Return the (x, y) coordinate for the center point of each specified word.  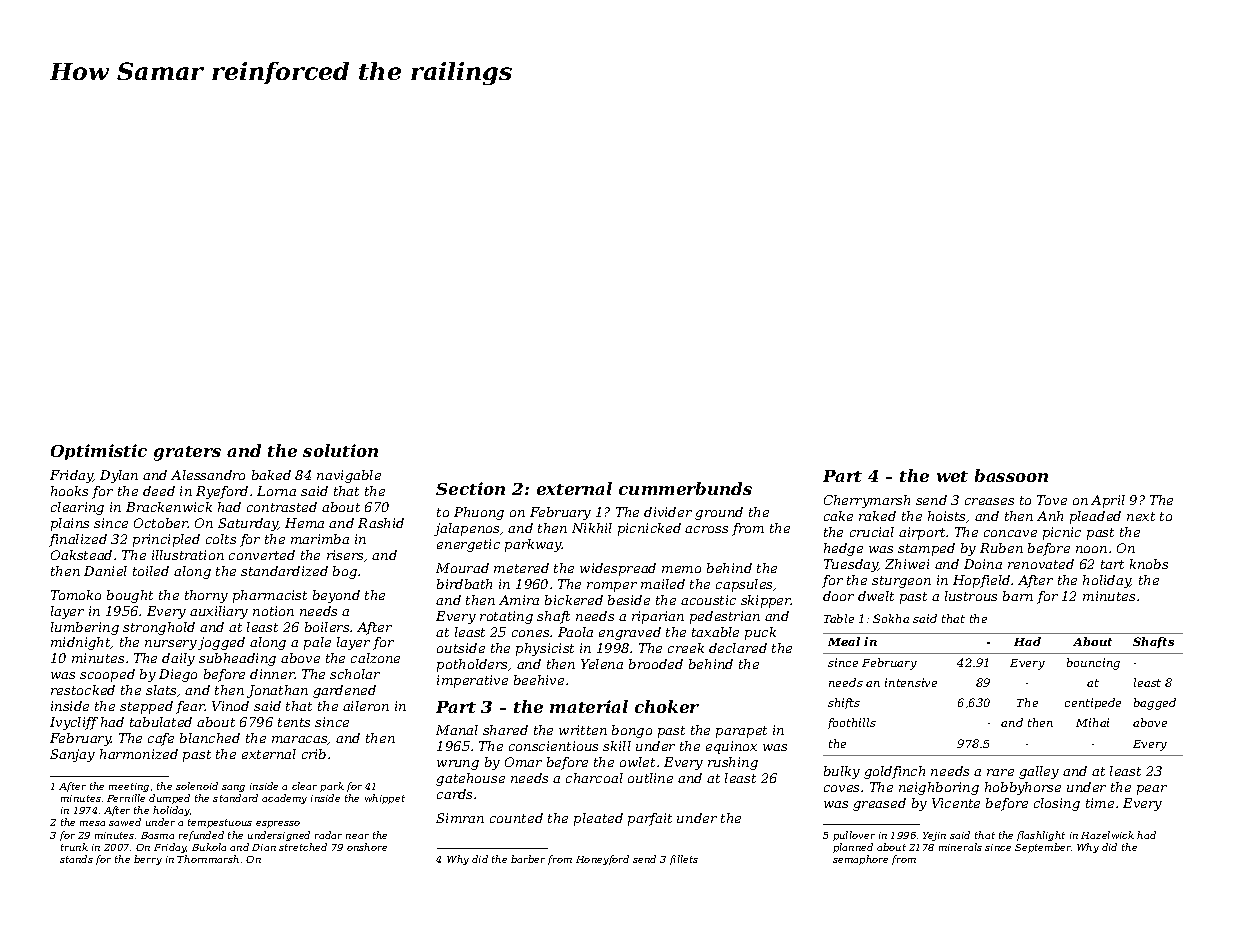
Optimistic (99, 452)
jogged (221, 643)
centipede (1093, 703)
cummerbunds (685, 488)
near (357, 836)
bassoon (1011, 475)
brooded (656, 664)
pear (1152, 790)
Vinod (230, 706)
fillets (684, 860)
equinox (731, 747)
